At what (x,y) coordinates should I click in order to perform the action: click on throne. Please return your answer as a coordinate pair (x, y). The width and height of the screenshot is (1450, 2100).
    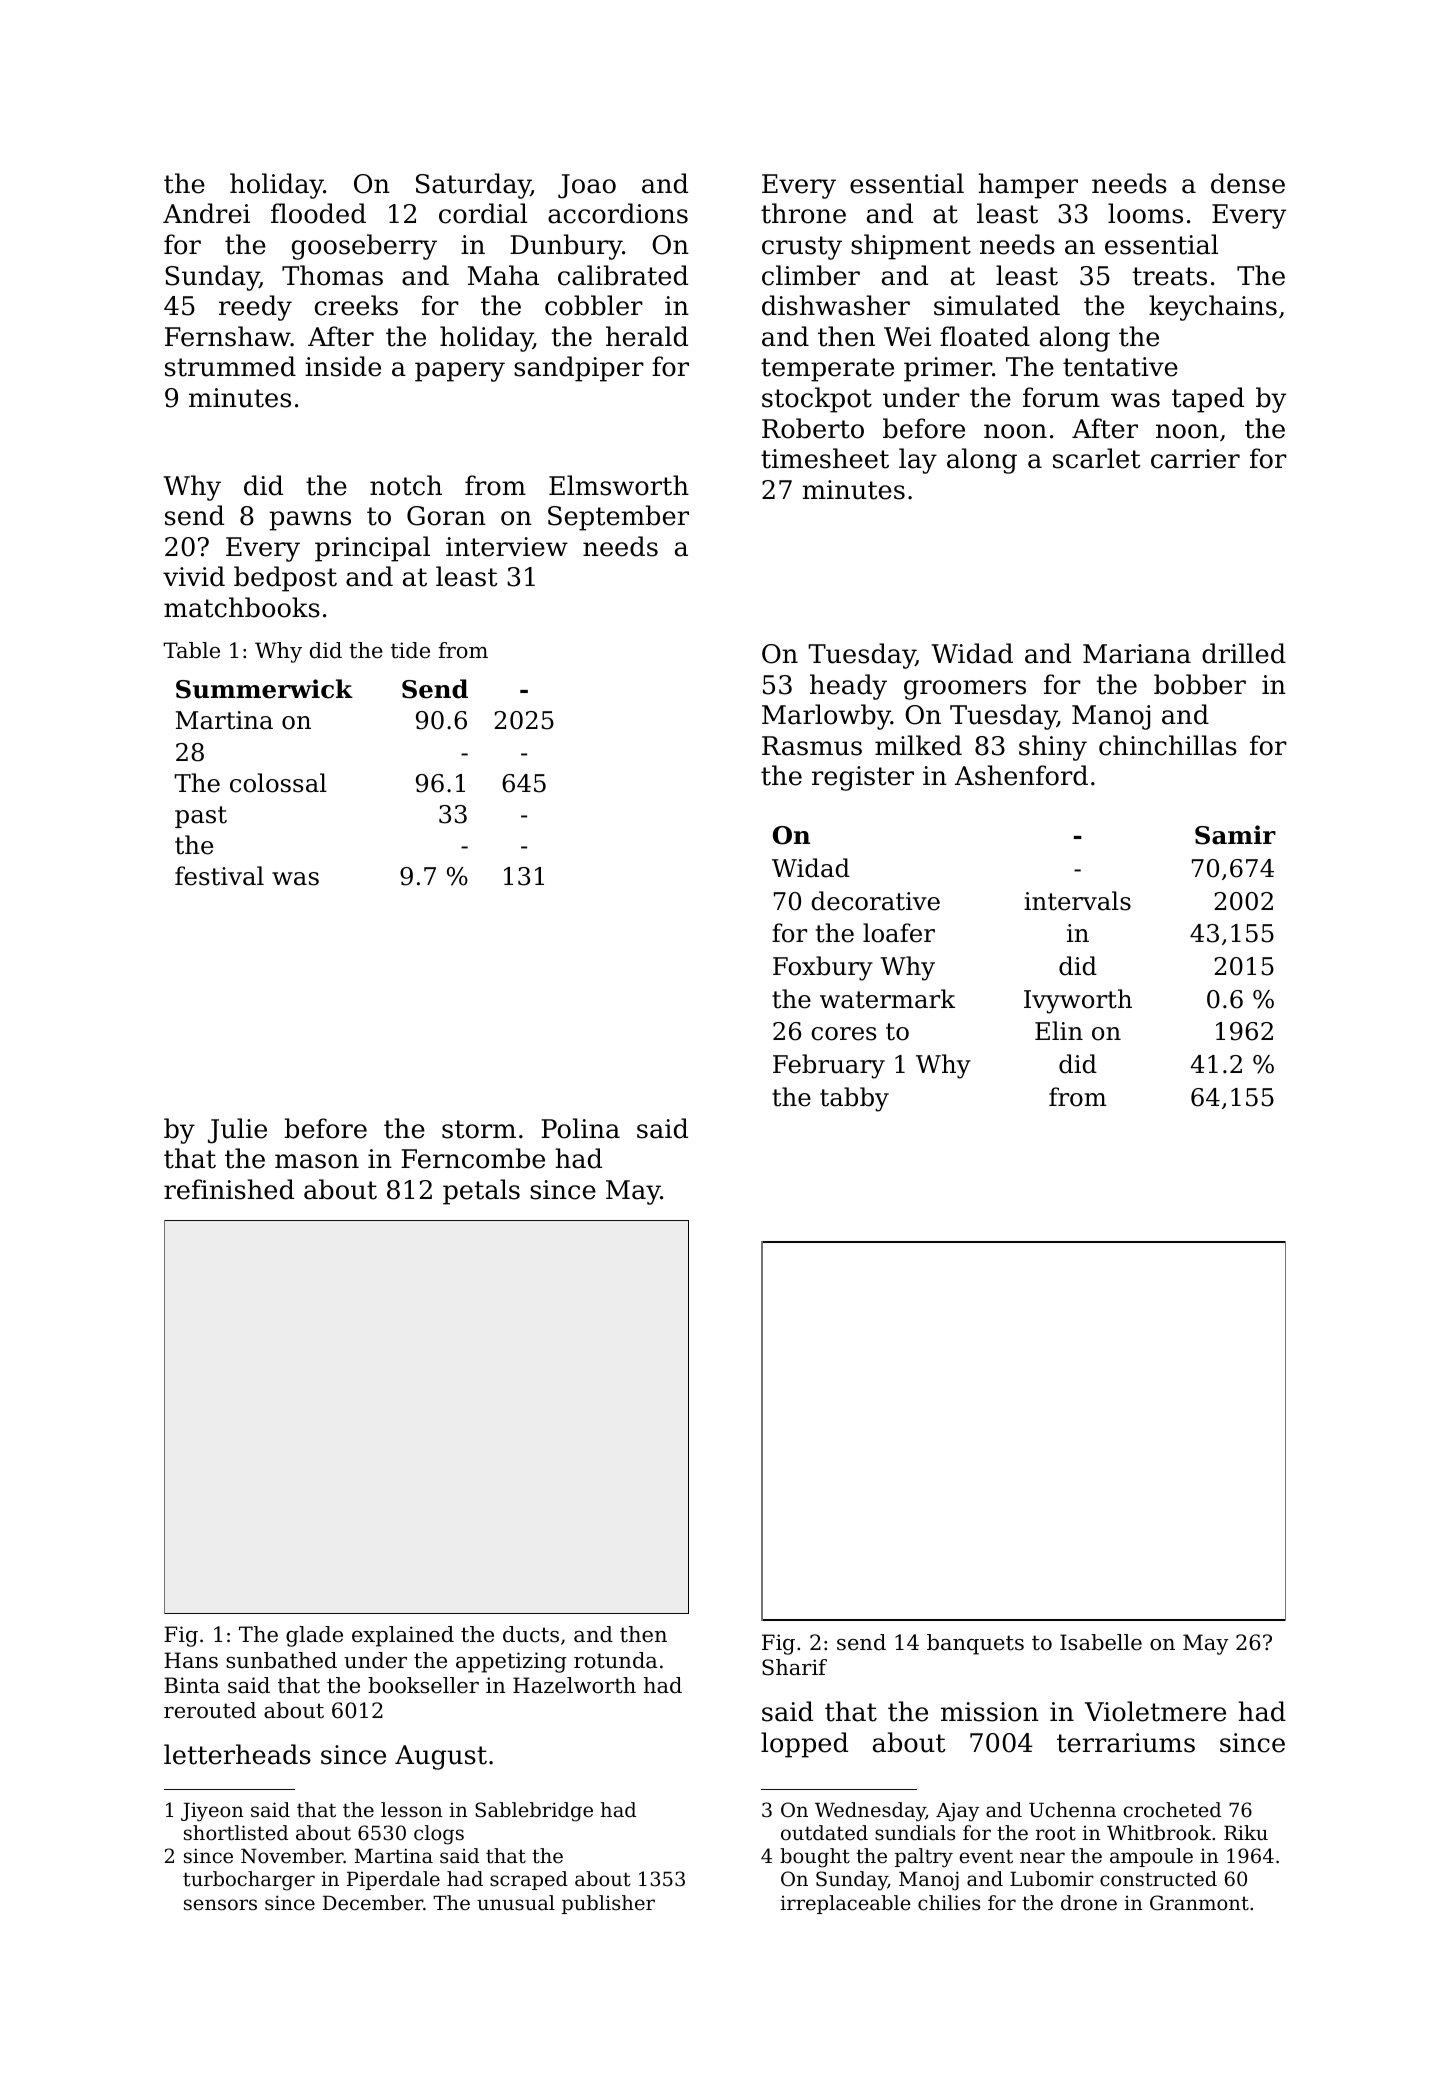
    Looking at the image, I should click on (803, 213).
